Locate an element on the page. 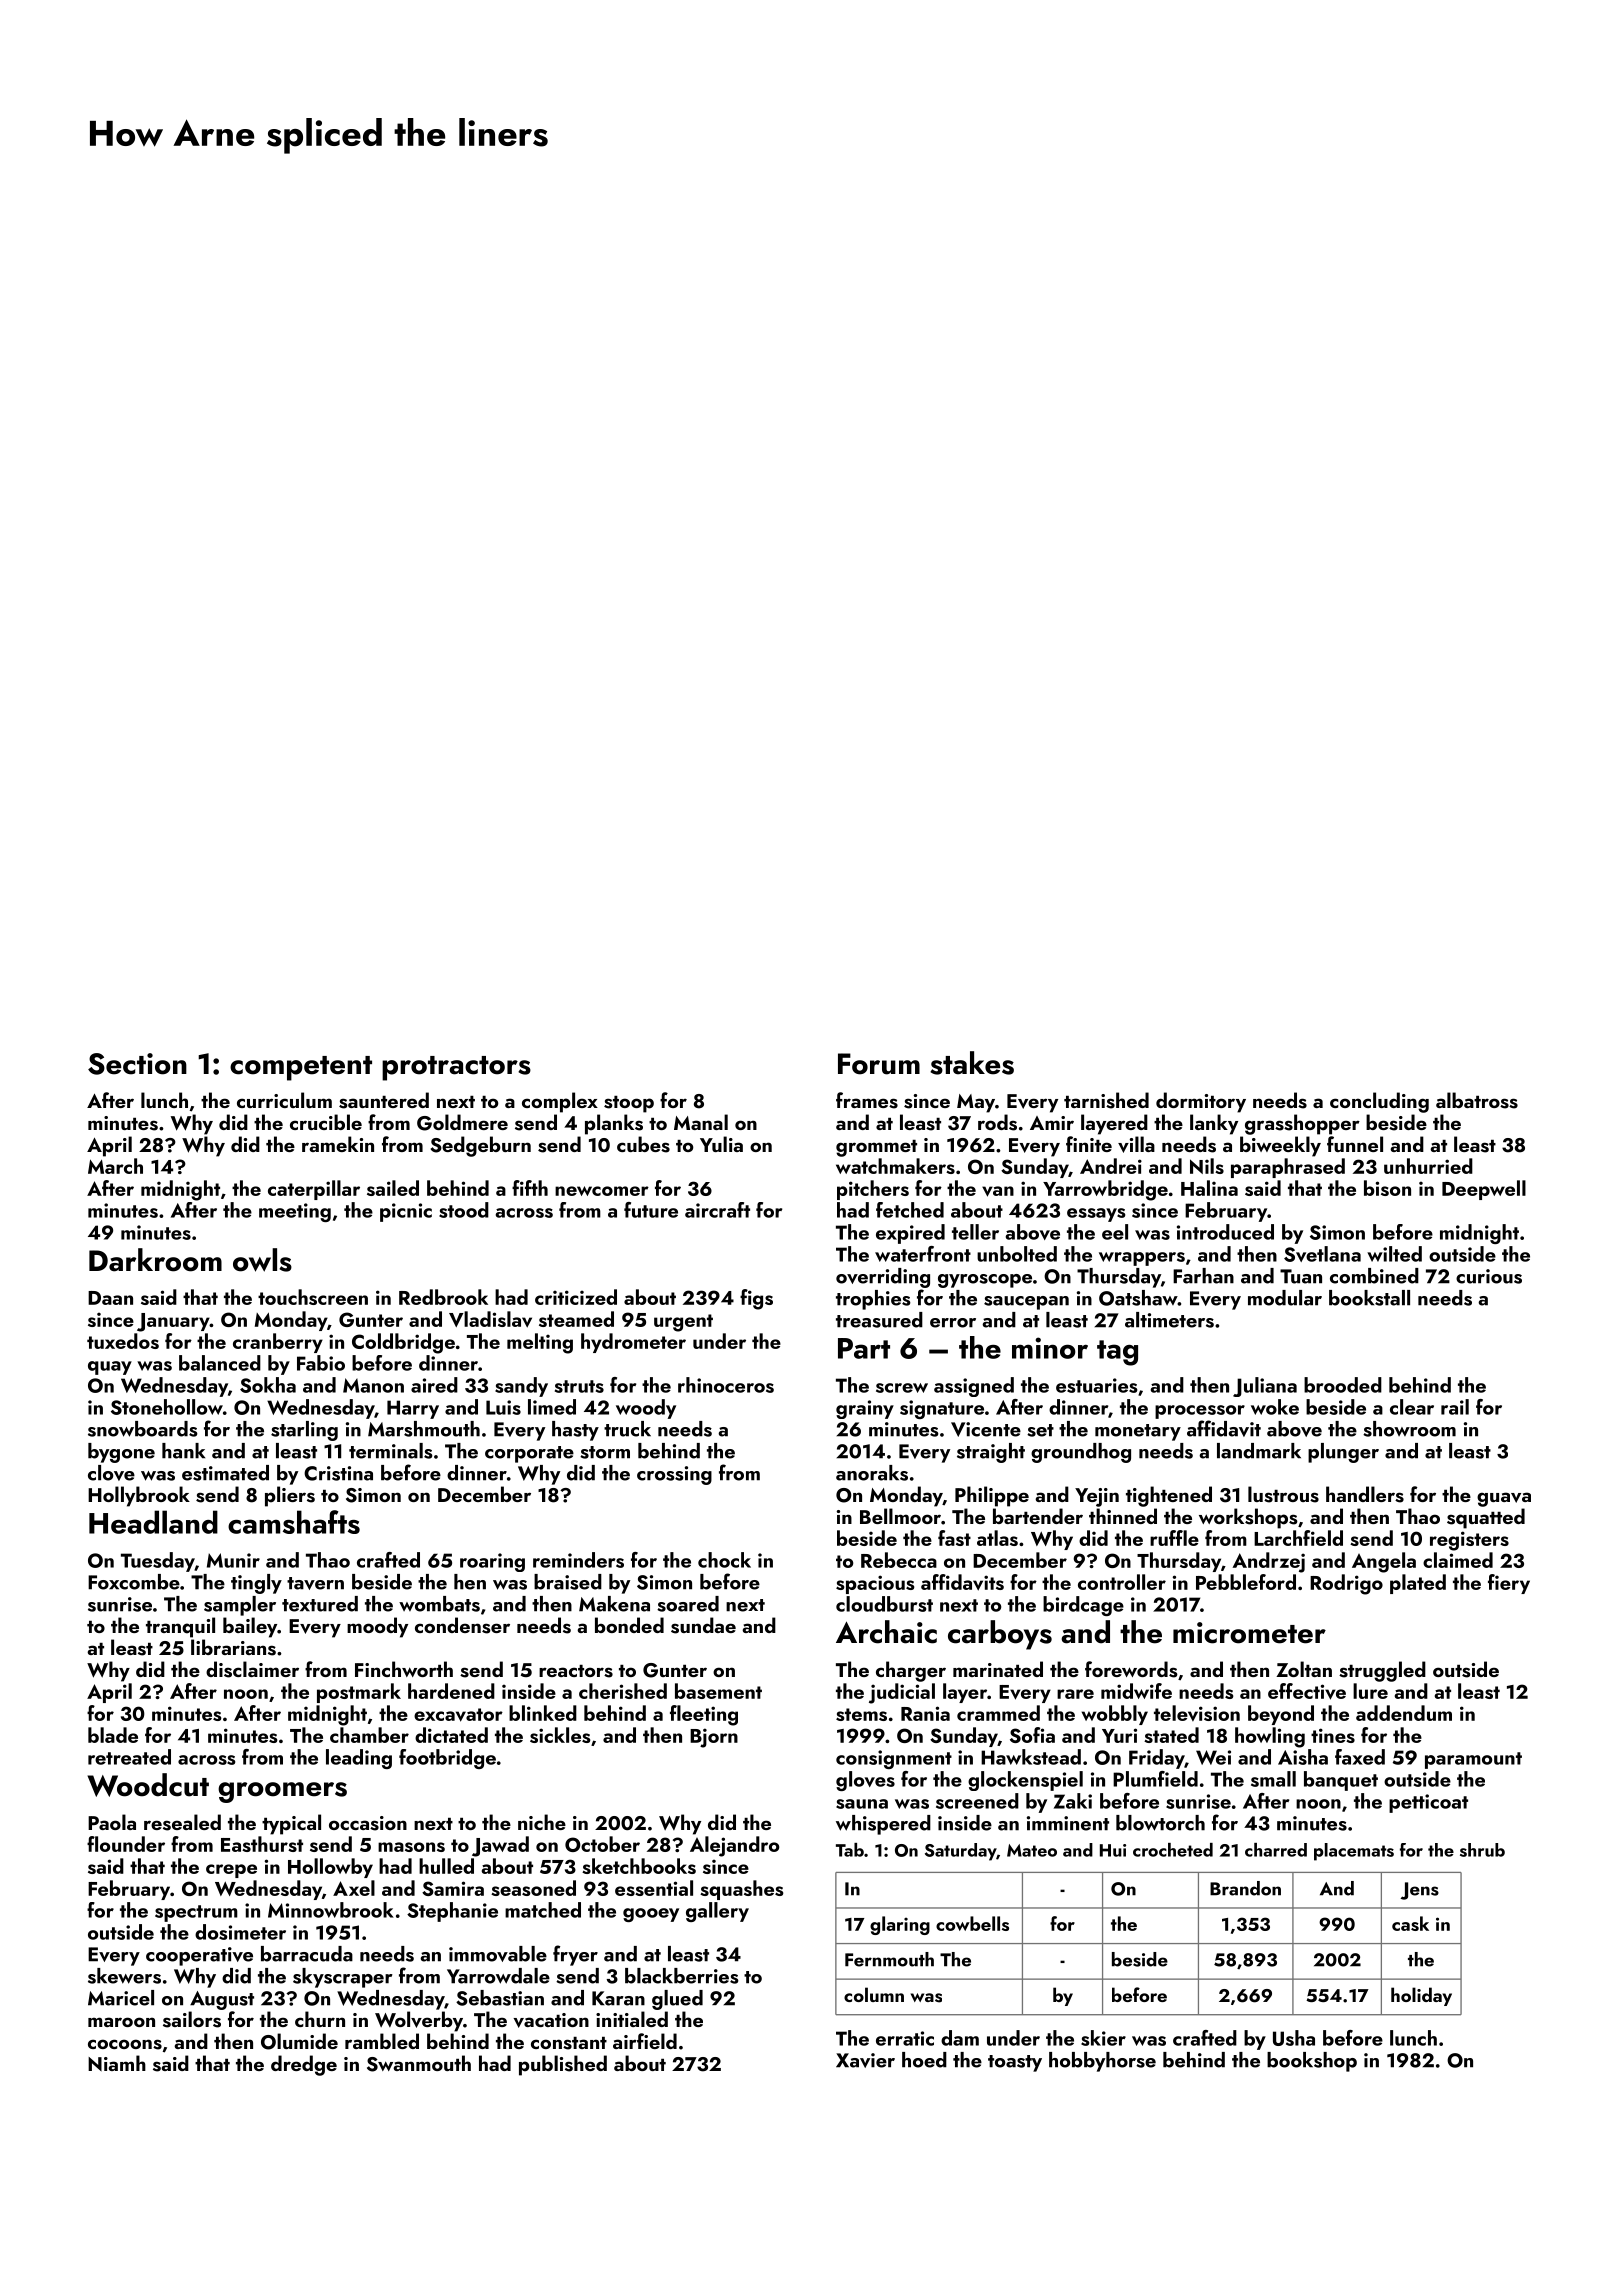 The image size is (1620, 2292). small is located at coordinates (1273, 1779).
